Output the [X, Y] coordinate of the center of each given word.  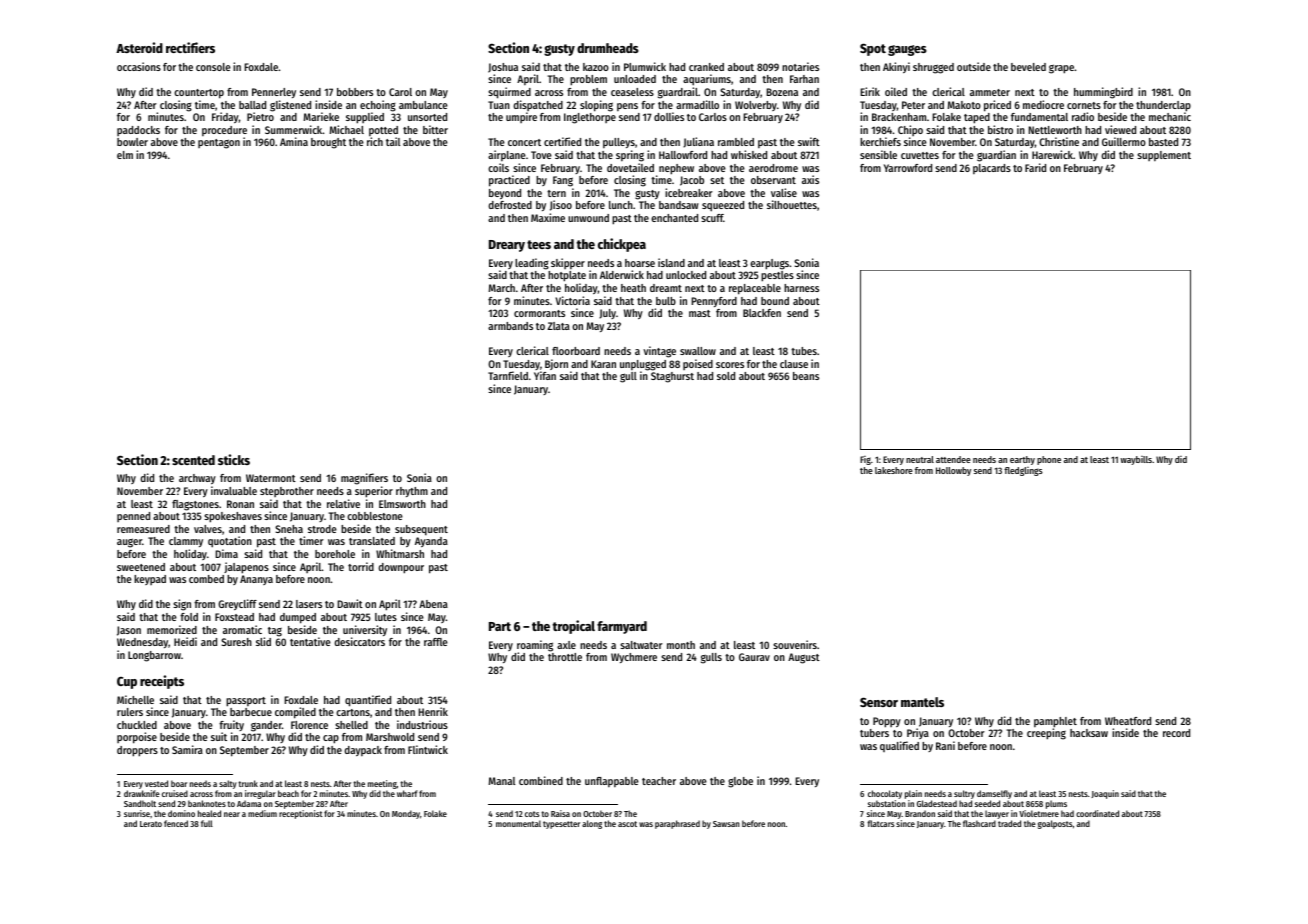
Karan [603, 364]
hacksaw [1089, 733]
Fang [563, 181]
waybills [1136, 460]
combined [541, 780]
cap [331, 739]
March [502, 288]
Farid [1035, 167]
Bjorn [556, 364]
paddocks [138, 131]
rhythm [412, 492]
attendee [953, 459]
